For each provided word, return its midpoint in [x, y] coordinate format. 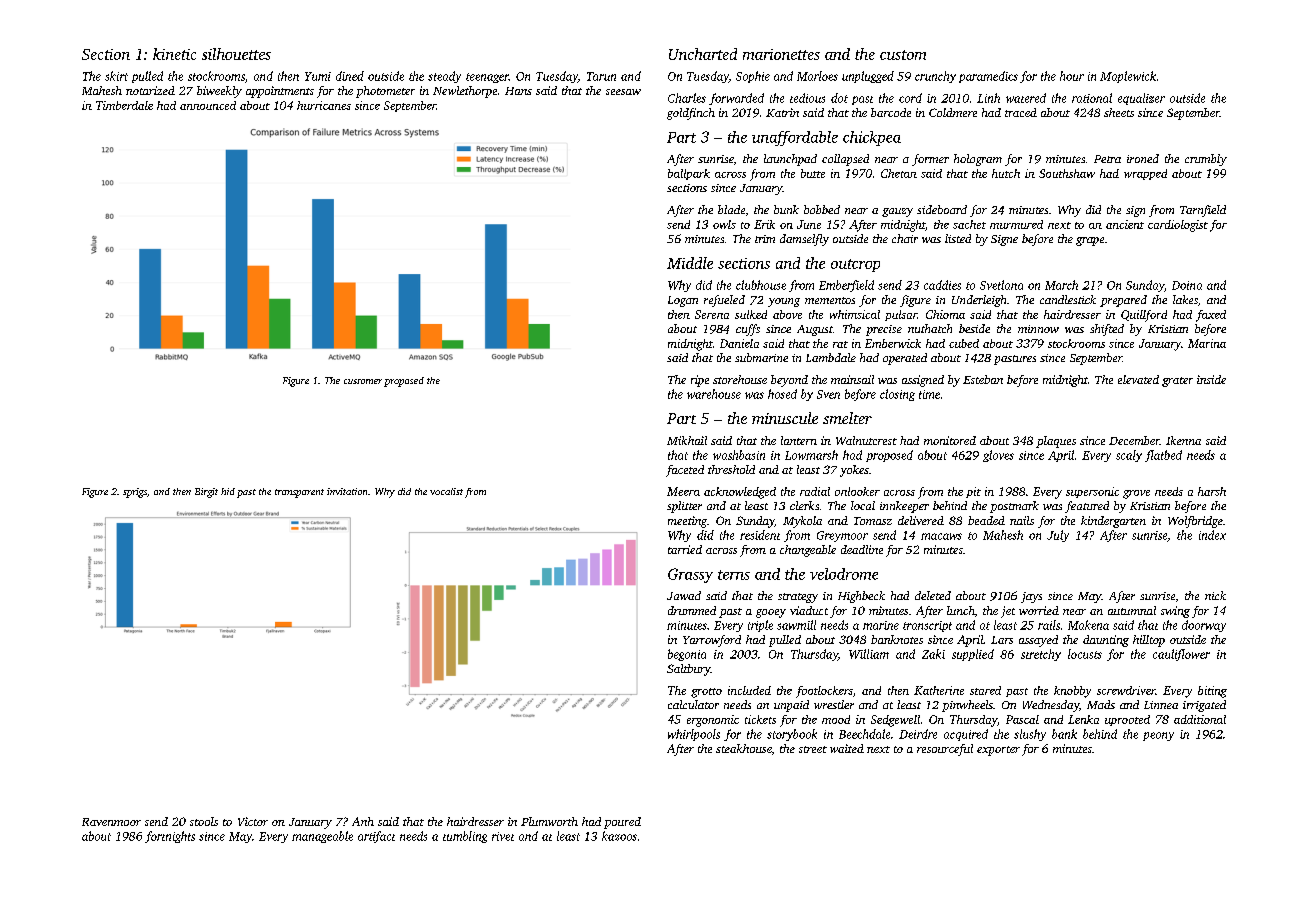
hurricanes [324, 105]
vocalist [446, 491]
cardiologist [1178, 226]
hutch [1006, 173]
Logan [683, 301]
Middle [690, 263]
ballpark [689, 174]
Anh [363, 821]
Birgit [206, 493]
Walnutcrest [866, 440]
